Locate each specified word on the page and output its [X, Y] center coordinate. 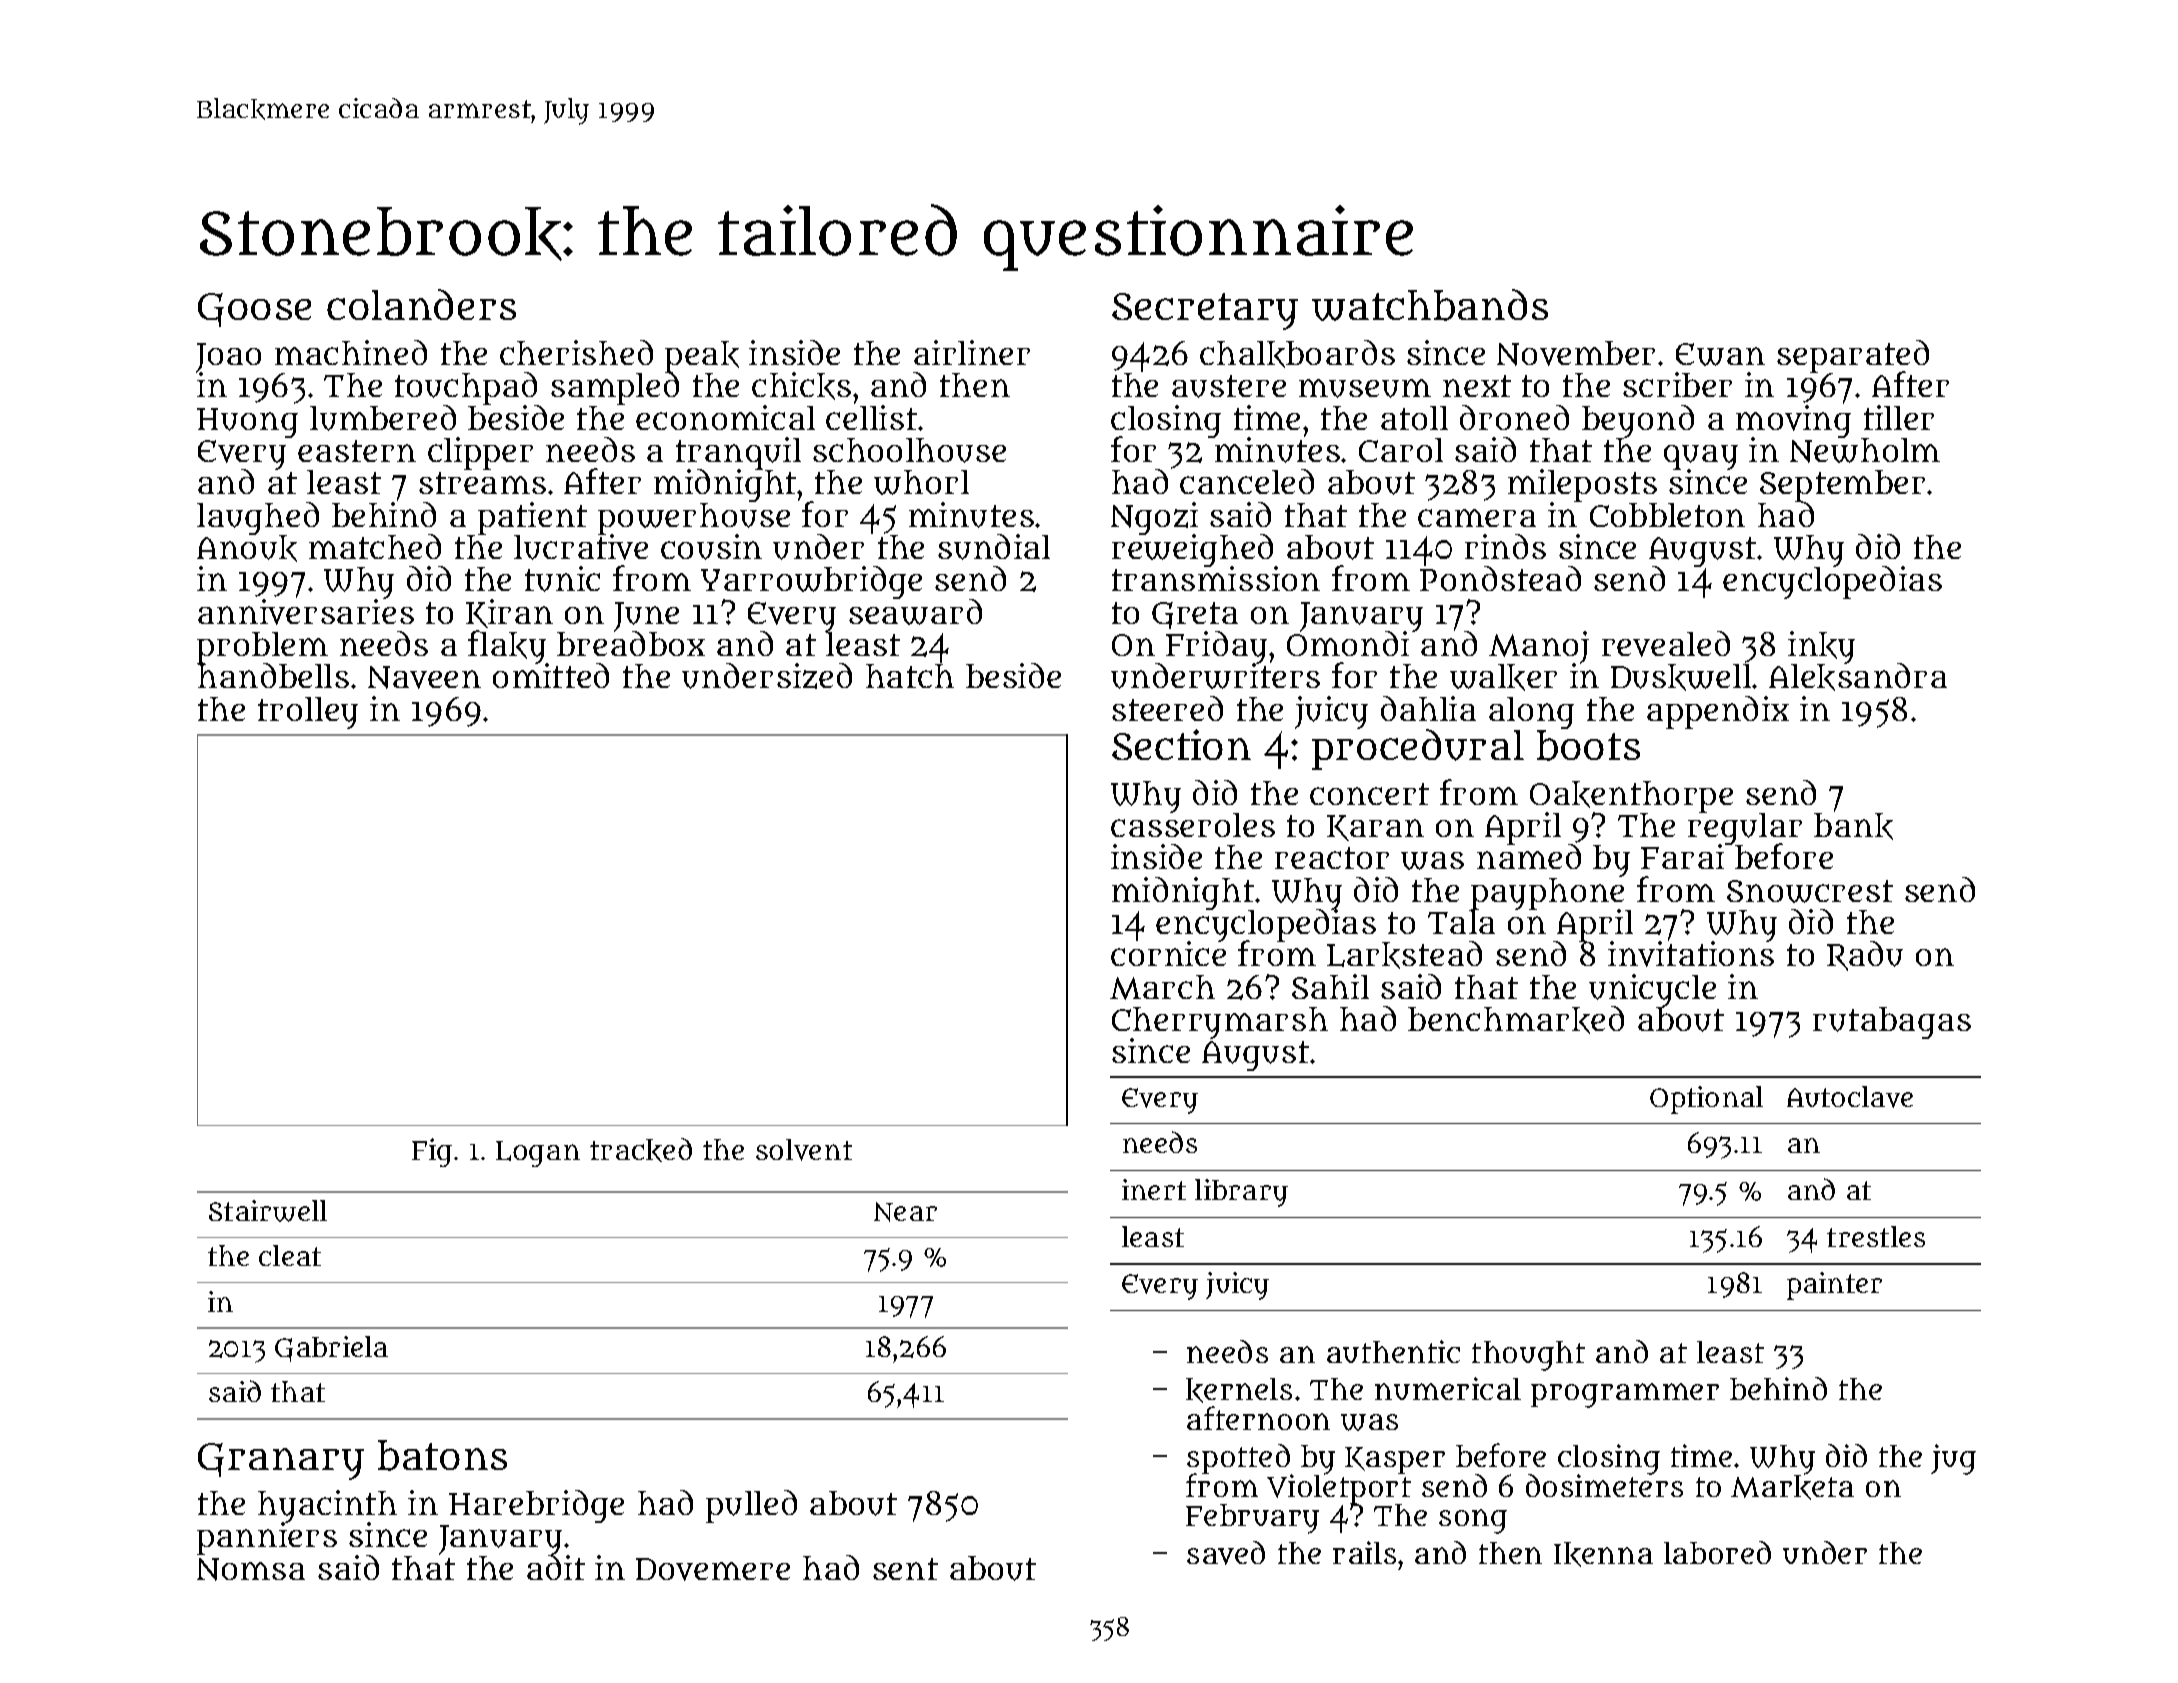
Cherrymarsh [1220, 1023]
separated [1853, 356]
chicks [801, 386]
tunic [562, 579]
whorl [921, 482]
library [1241, 1193]
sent [905, 1569]
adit [556, 1568]
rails [1364, 1552]
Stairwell [268, 1211]
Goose [254, 310]
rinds [1505, 546]
